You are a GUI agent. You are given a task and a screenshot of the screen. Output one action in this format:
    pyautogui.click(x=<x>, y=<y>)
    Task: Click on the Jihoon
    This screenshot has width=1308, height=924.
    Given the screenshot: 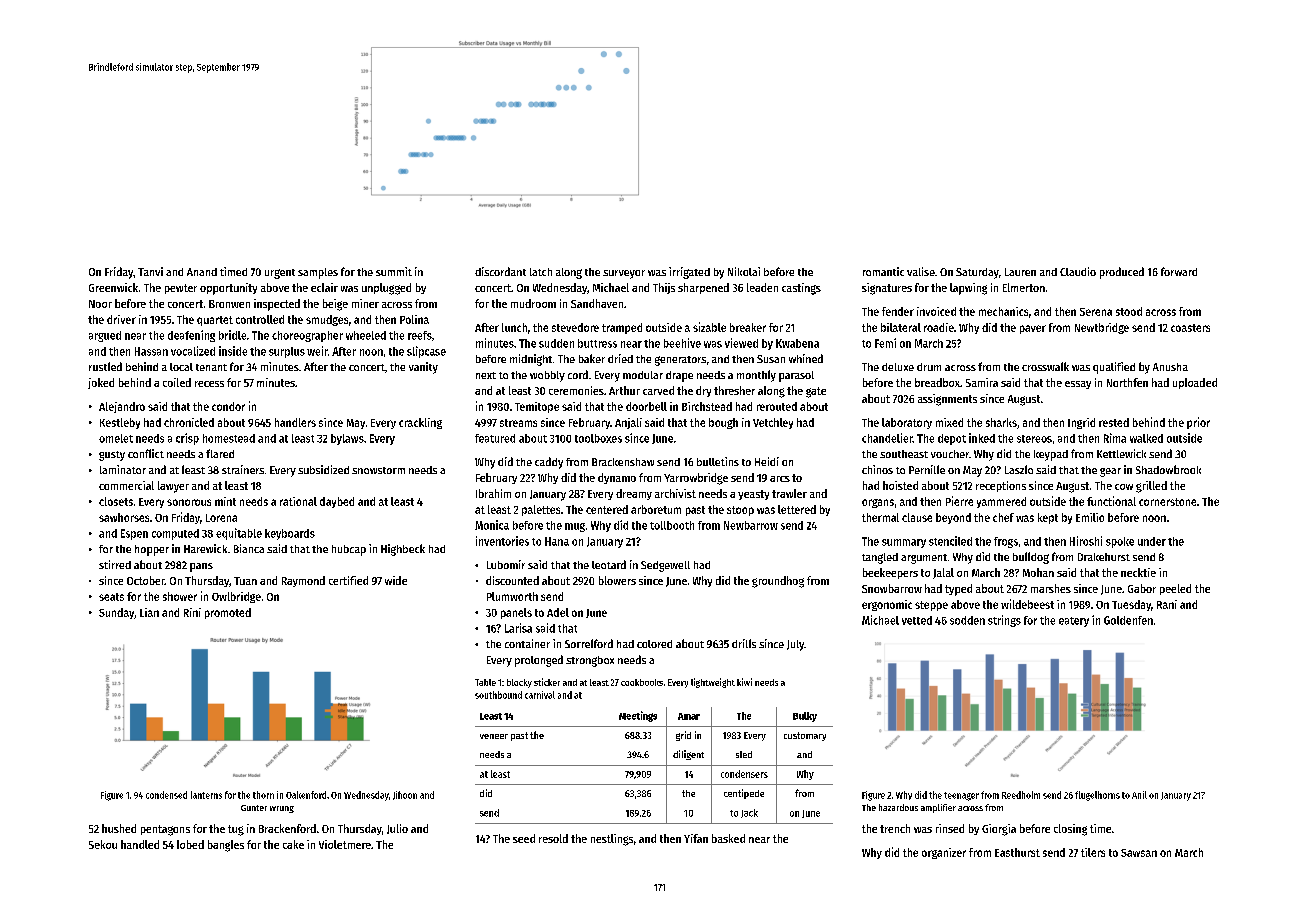 What is the action you would take?
    pyautogui.click(x=405, y=795)
